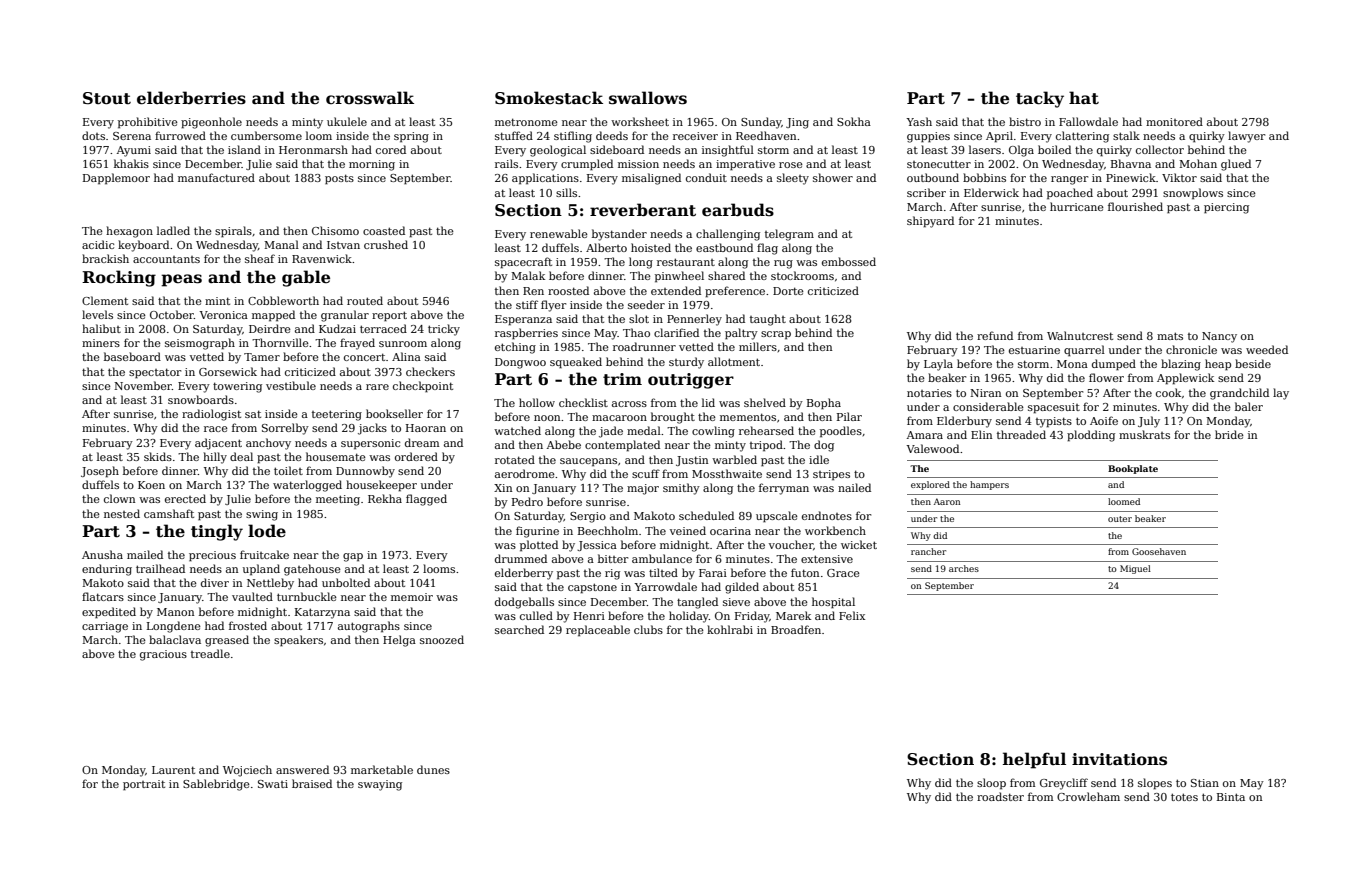 This page has width=1372, height=887. I want to click on Viktor, so click(1179, 177).
